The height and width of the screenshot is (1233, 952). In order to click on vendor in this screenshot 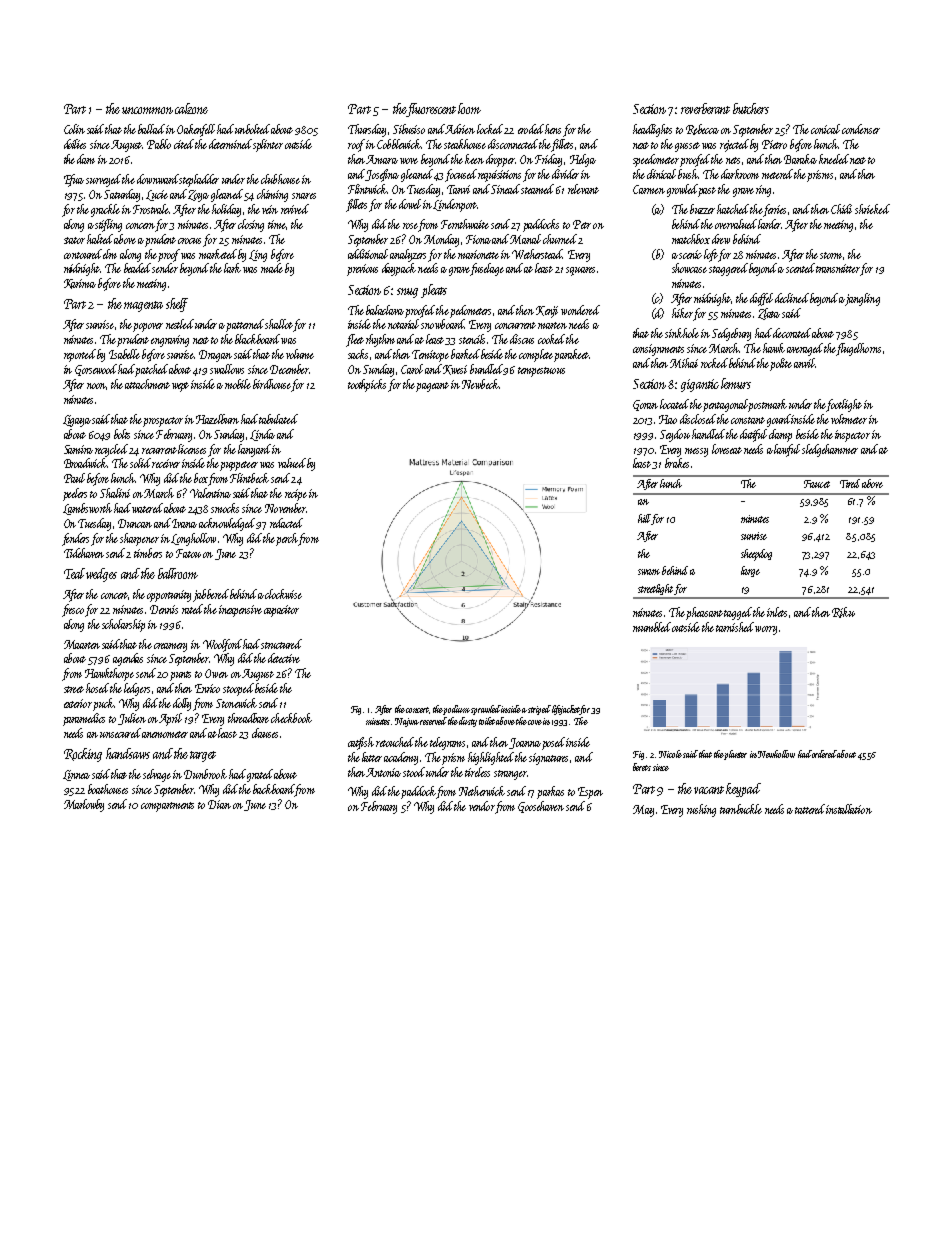, I will do `click(482, 806)`.
